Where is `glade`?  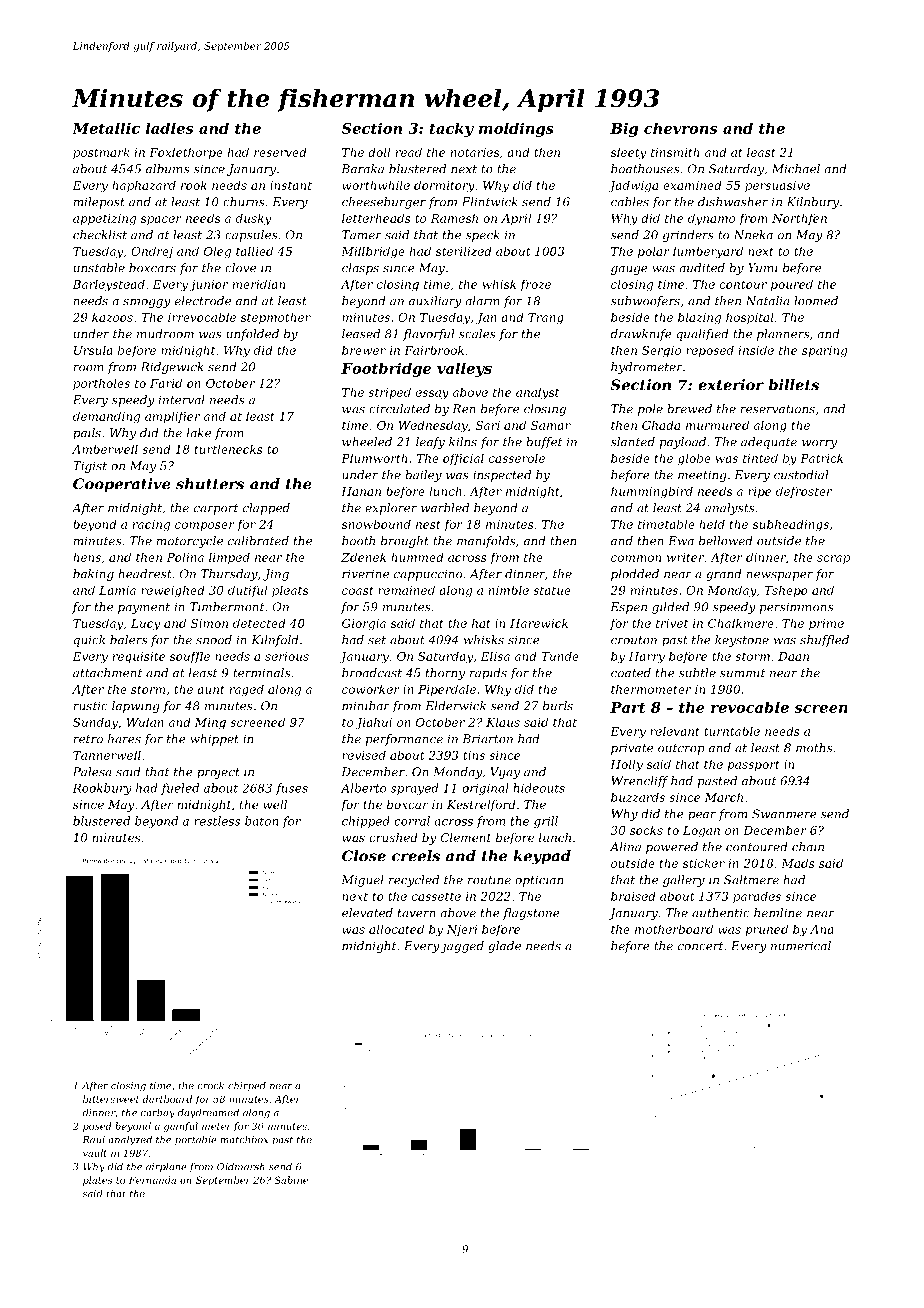 glade is located at coordinates (504, 947).
